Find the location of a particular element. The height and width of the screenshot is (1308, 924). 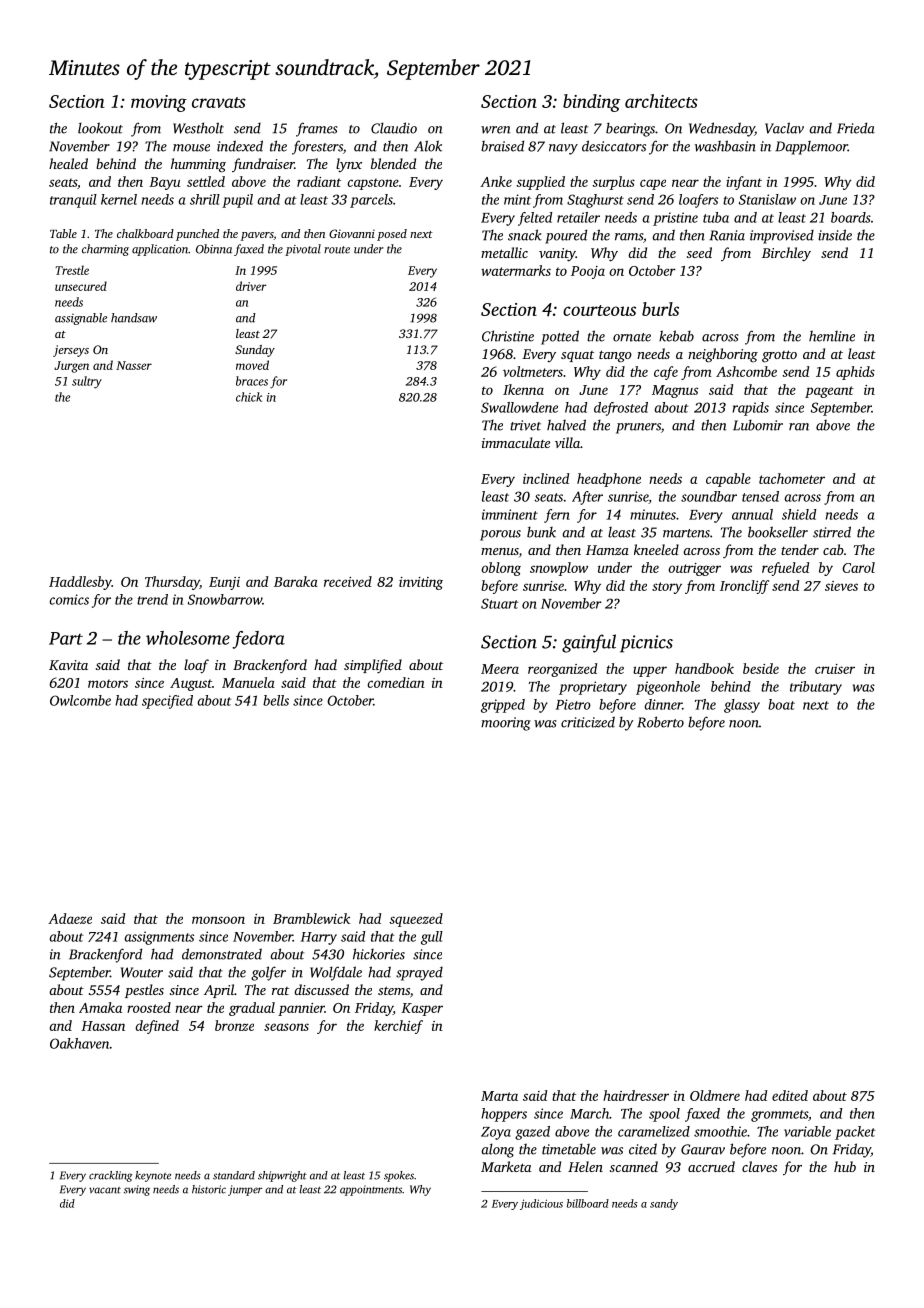

appointments is located at coordinates (371, 1190).
